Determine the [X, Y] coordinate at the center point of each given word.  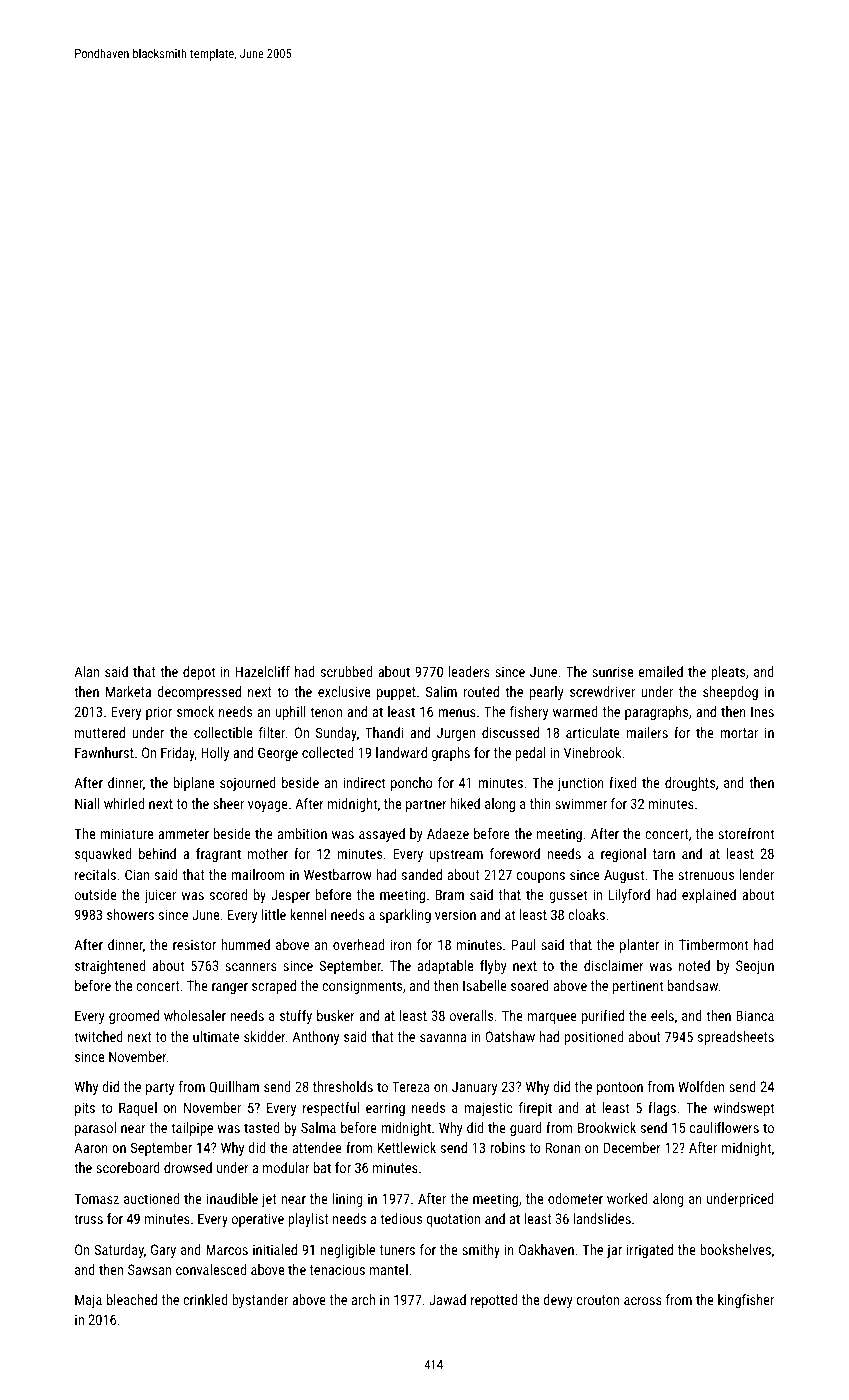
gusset [568, 896]
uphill [290, 713]
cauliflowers [724, 1127]
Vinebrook [592, 752]
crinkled [205, 1299]
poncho [411, 784]
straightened [110, 967]
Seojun [755, 967]
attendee [317, 1147]
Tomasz [97, 1198]
